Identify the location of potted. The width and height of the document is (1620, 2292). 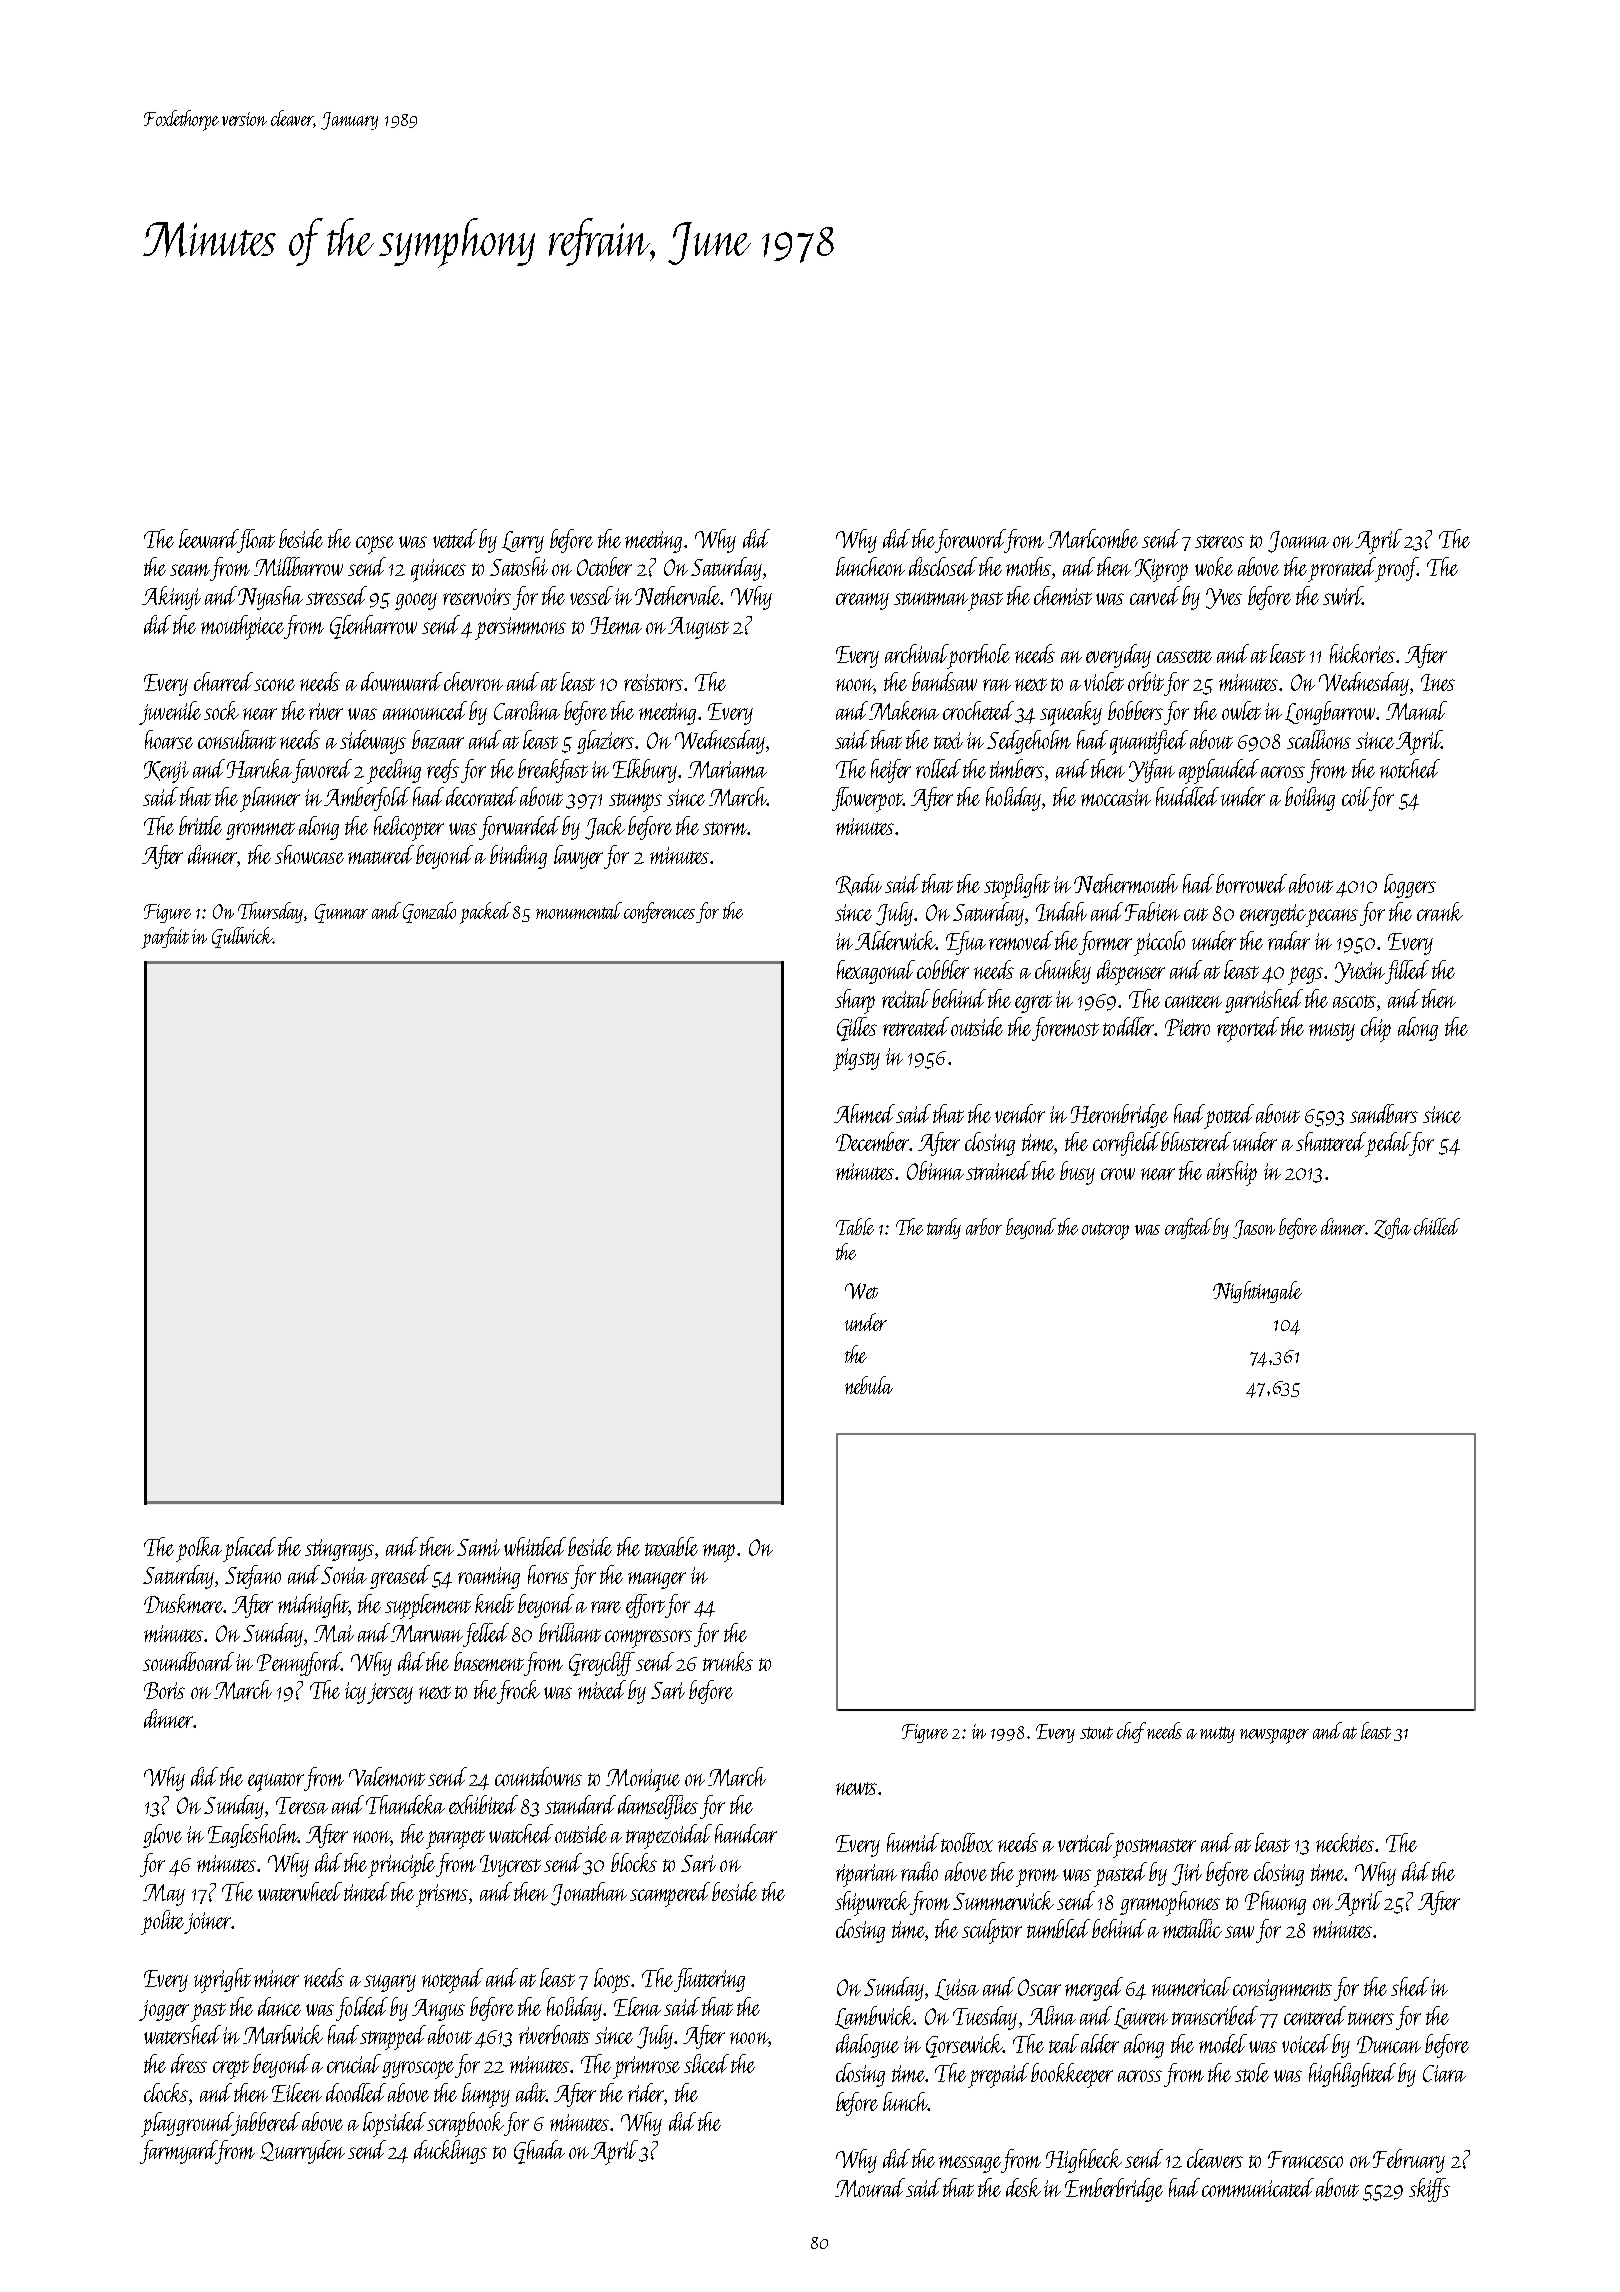
(1229, 1116).
